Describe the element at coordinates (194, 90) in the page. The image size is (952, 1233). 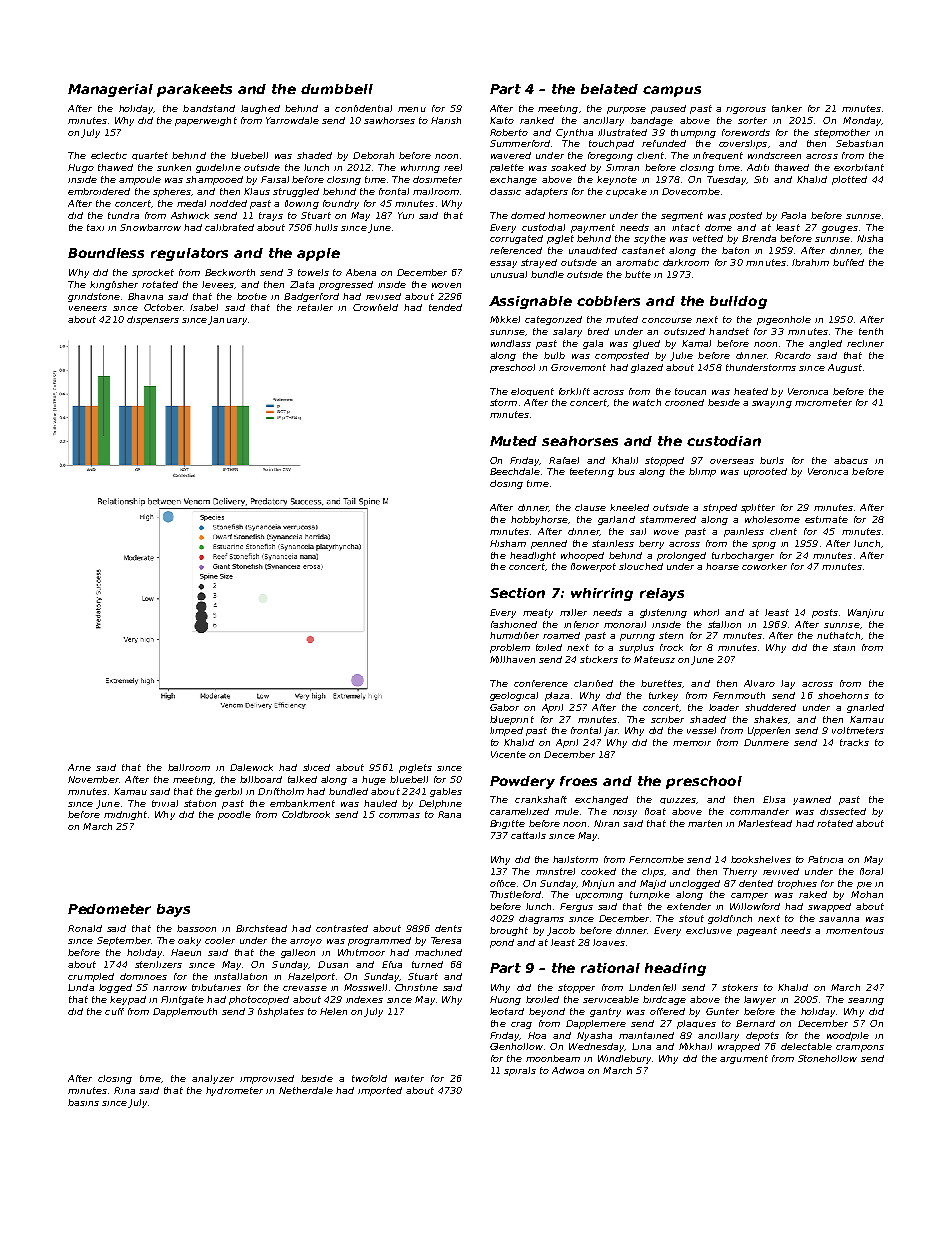
I see `parakeets` at that location.
